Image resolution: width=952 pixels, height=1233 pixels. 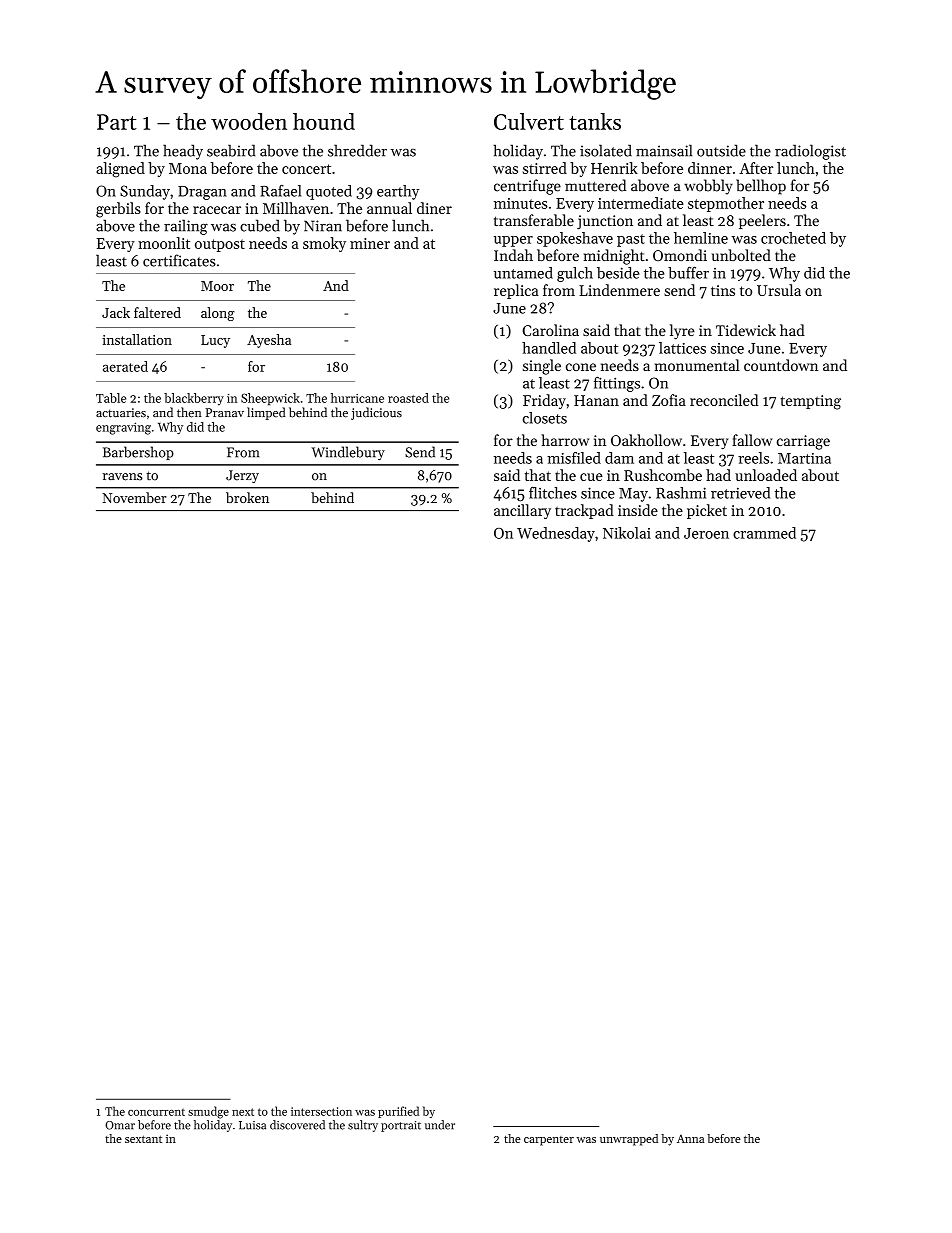 What do you see at coordinates (116, 312) in the document?
I see `Jack` at bounding box center [116, 312].
